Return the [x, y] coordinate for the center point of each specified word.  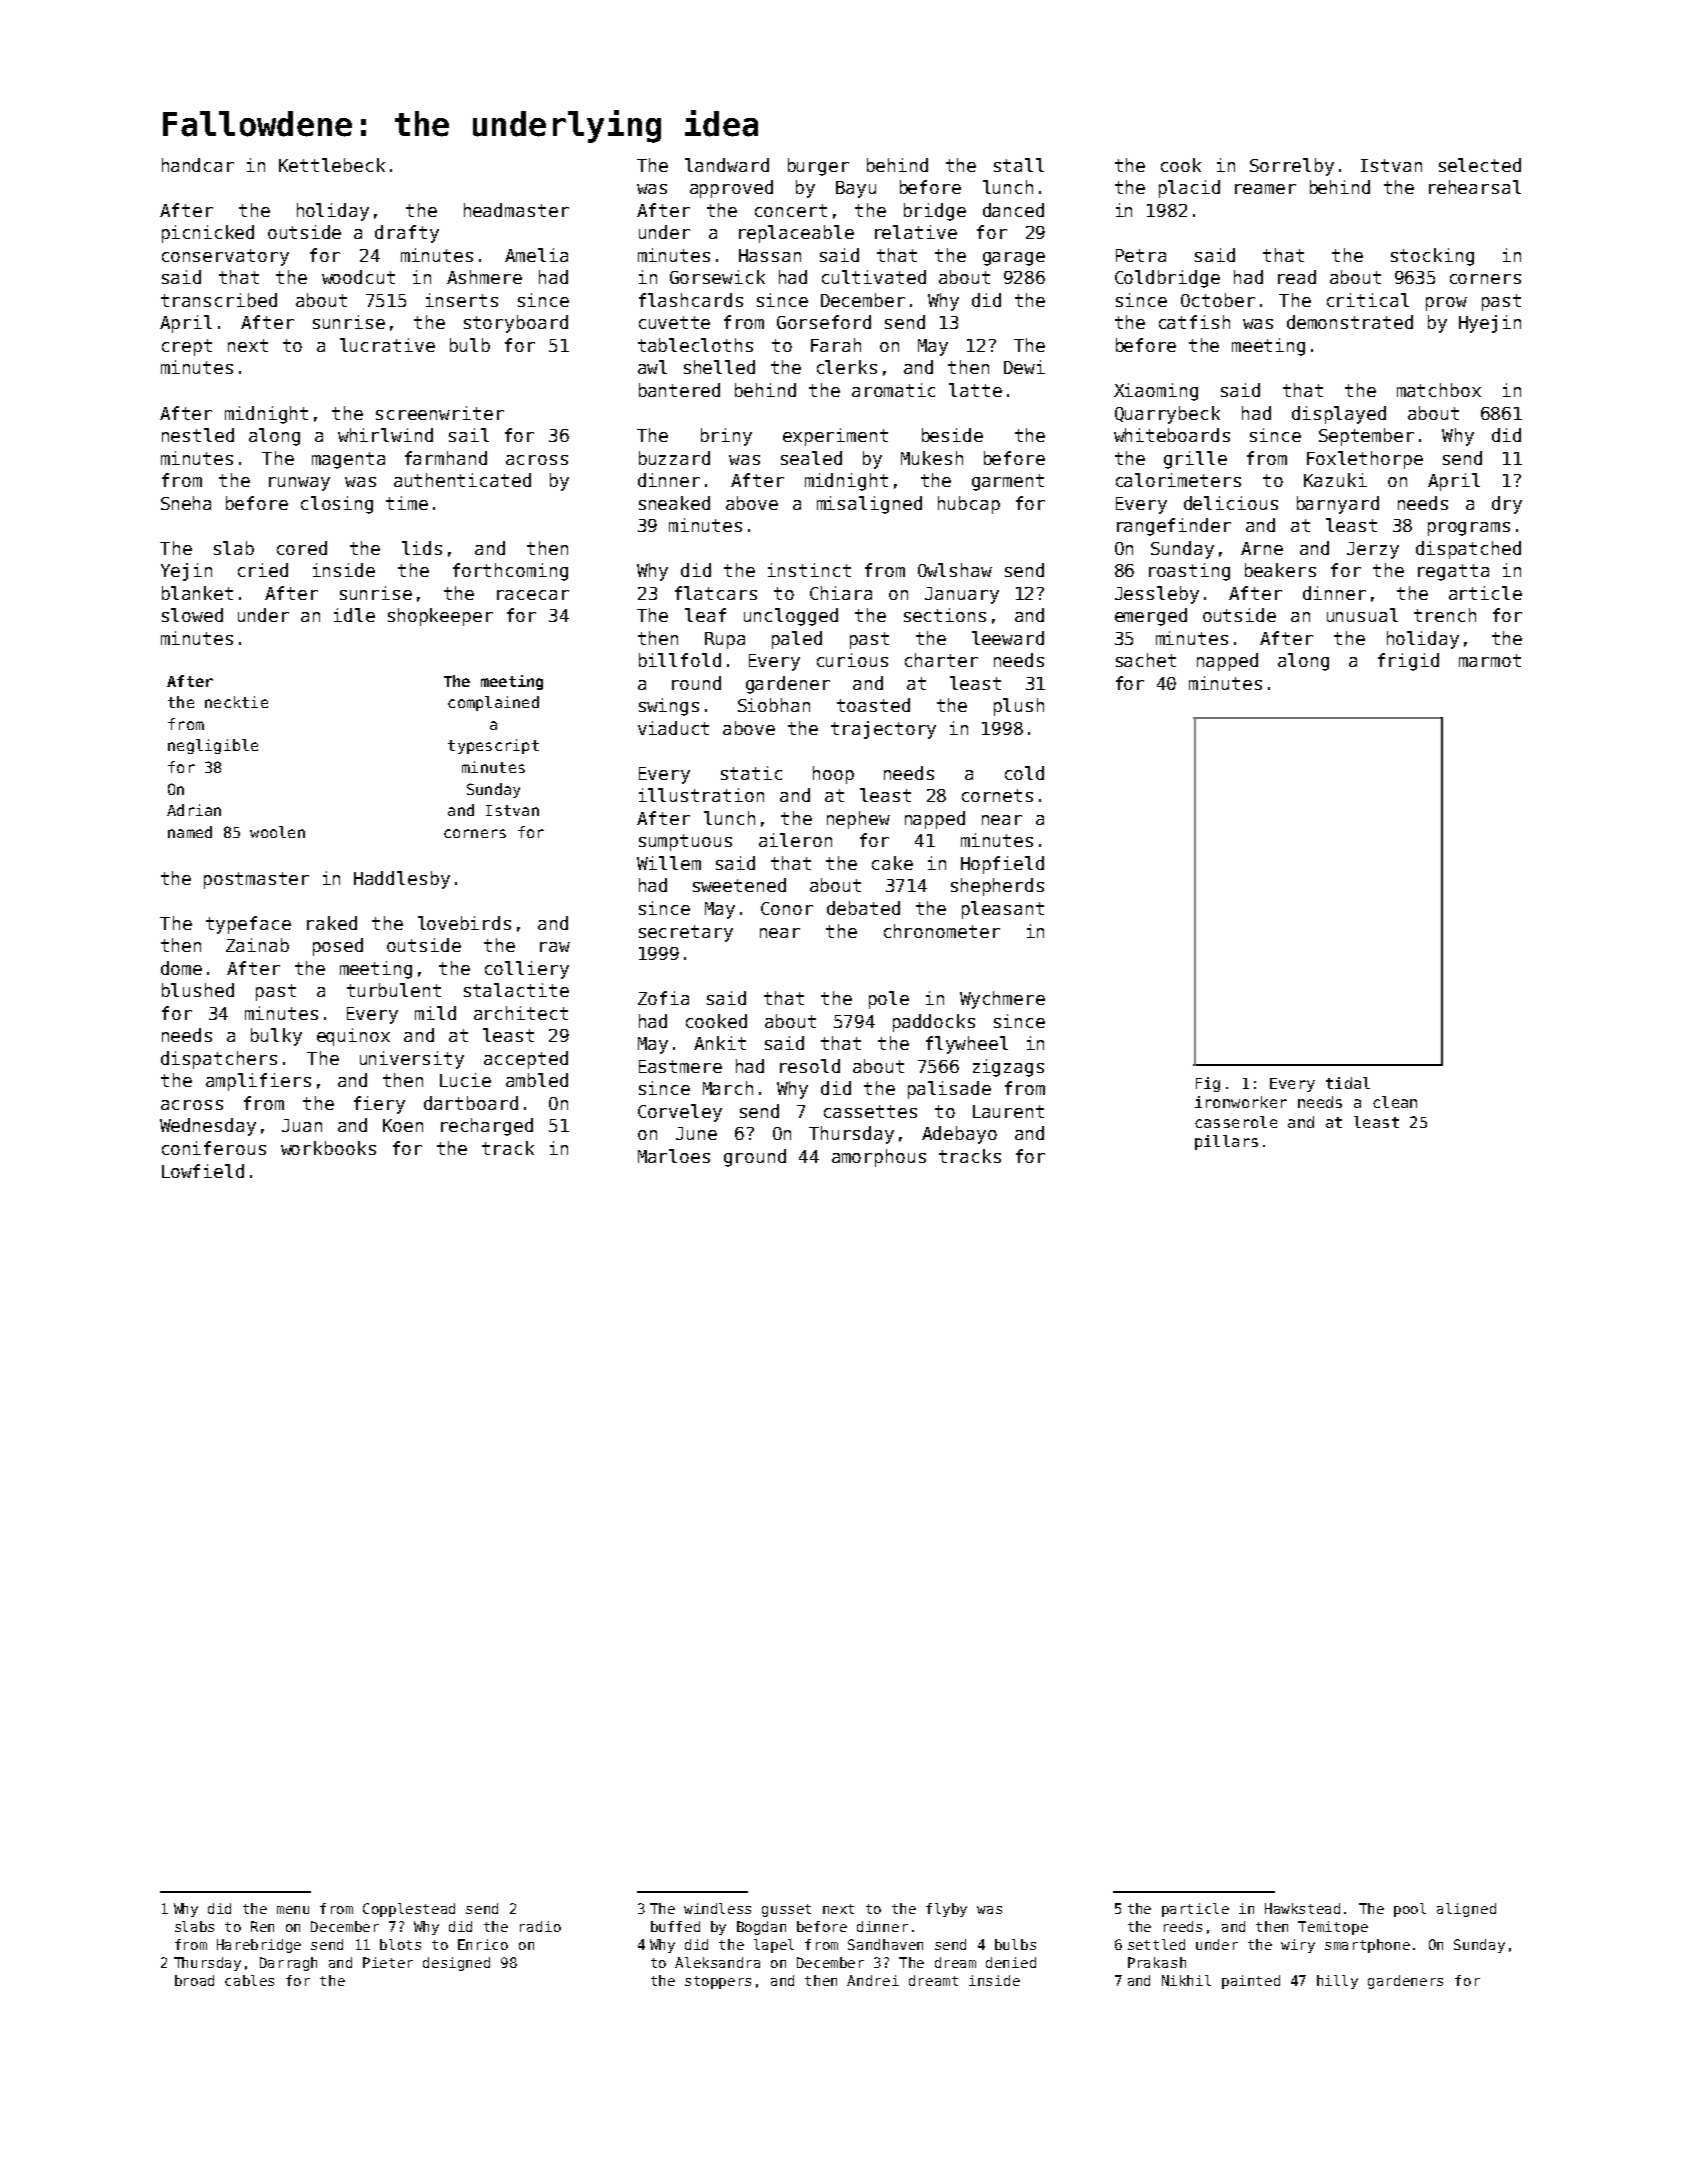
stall [1019, 165]
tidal [1348, 1083]
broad [194, 1980]
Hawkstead [1302, 1908]
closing [337, 505]
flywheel [967, 1045]
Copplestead [409, 1910]
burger [818, 167]
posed [338, 947]
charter [941, 660]
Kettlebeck [332, 165]
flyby [946, 1910]
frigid [1408, 662]
